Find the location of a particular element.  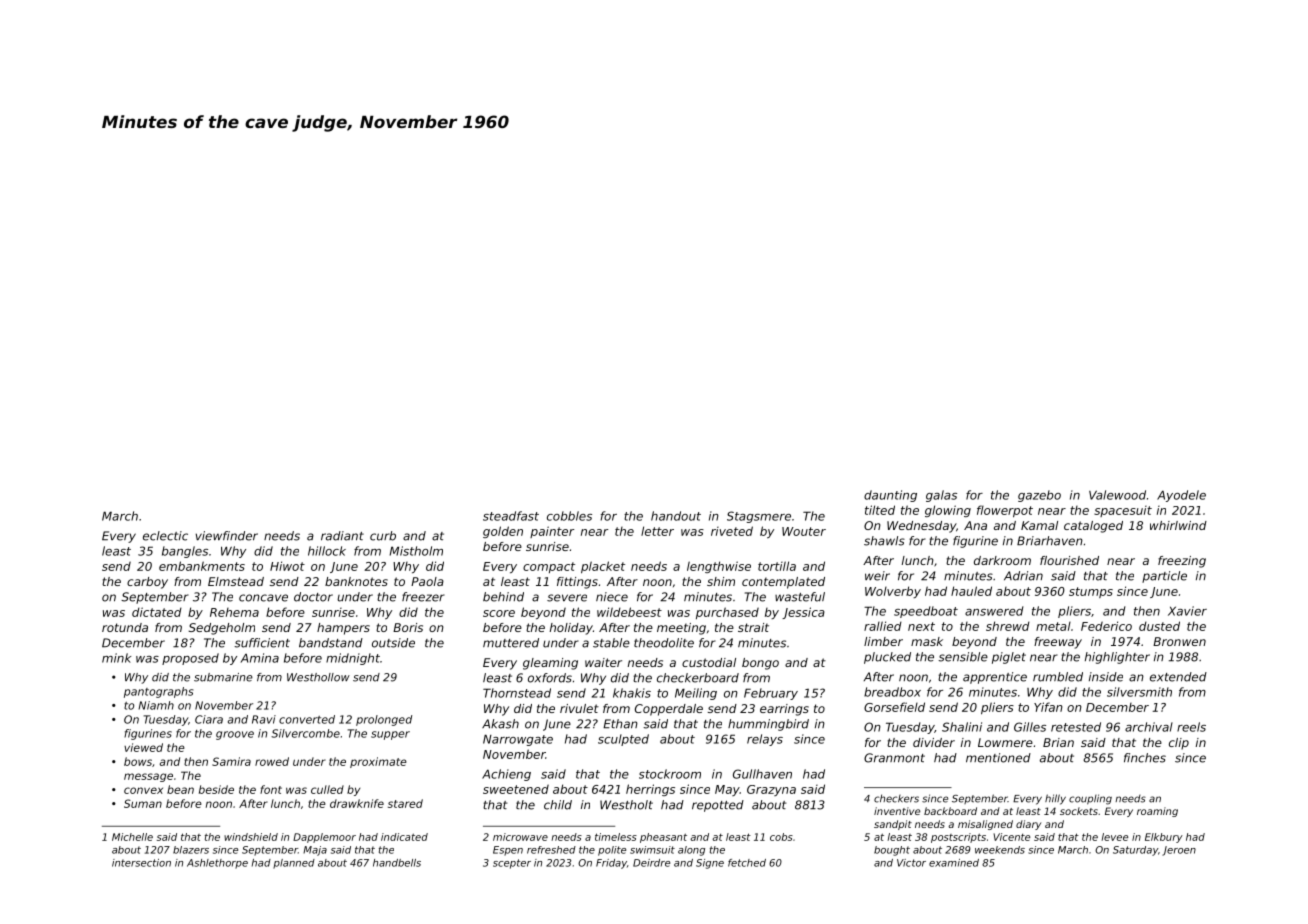

daunting is located at coordinates (890, 496).
